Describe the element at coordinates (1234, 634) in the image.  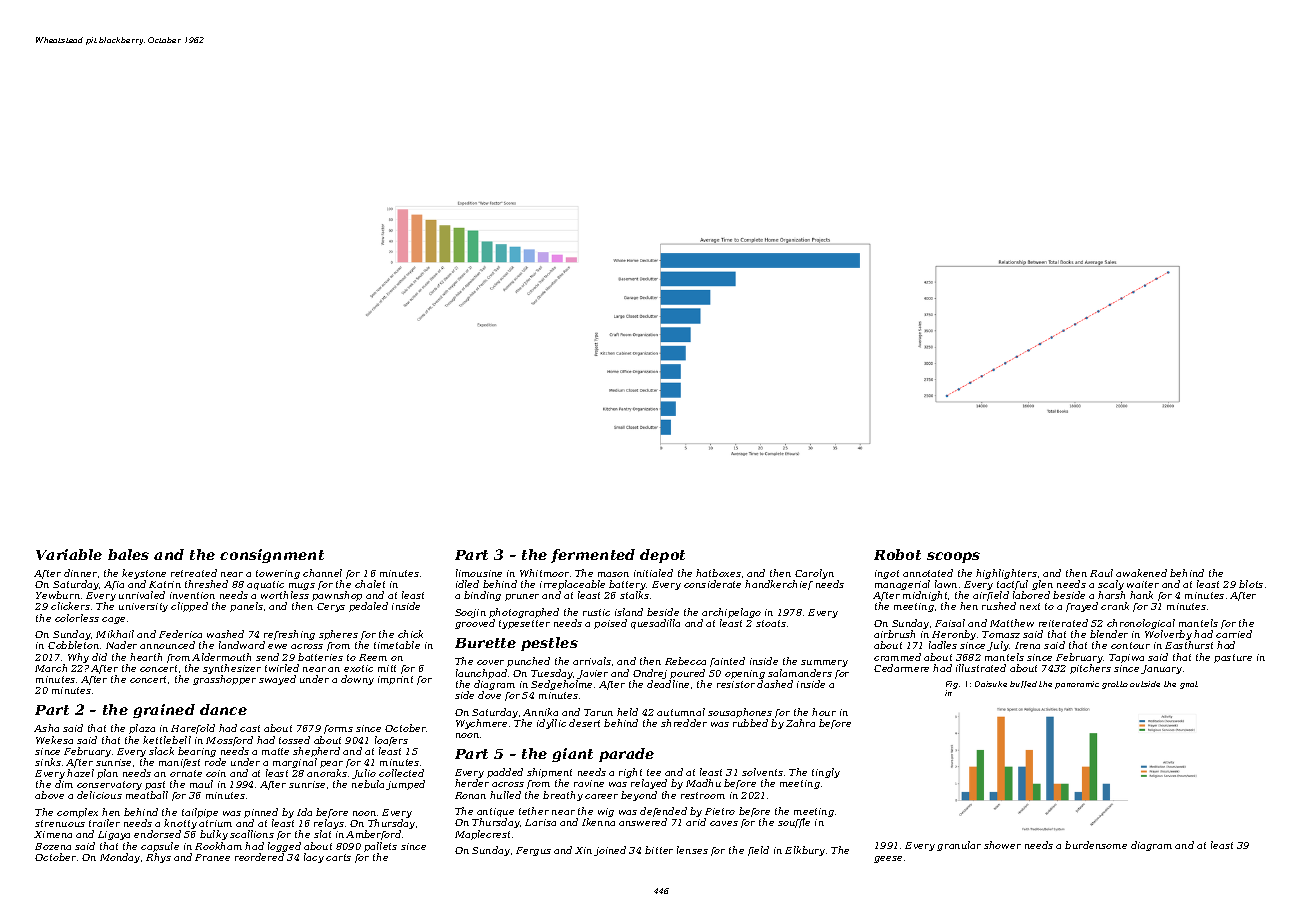
I see `carried` at that location.
